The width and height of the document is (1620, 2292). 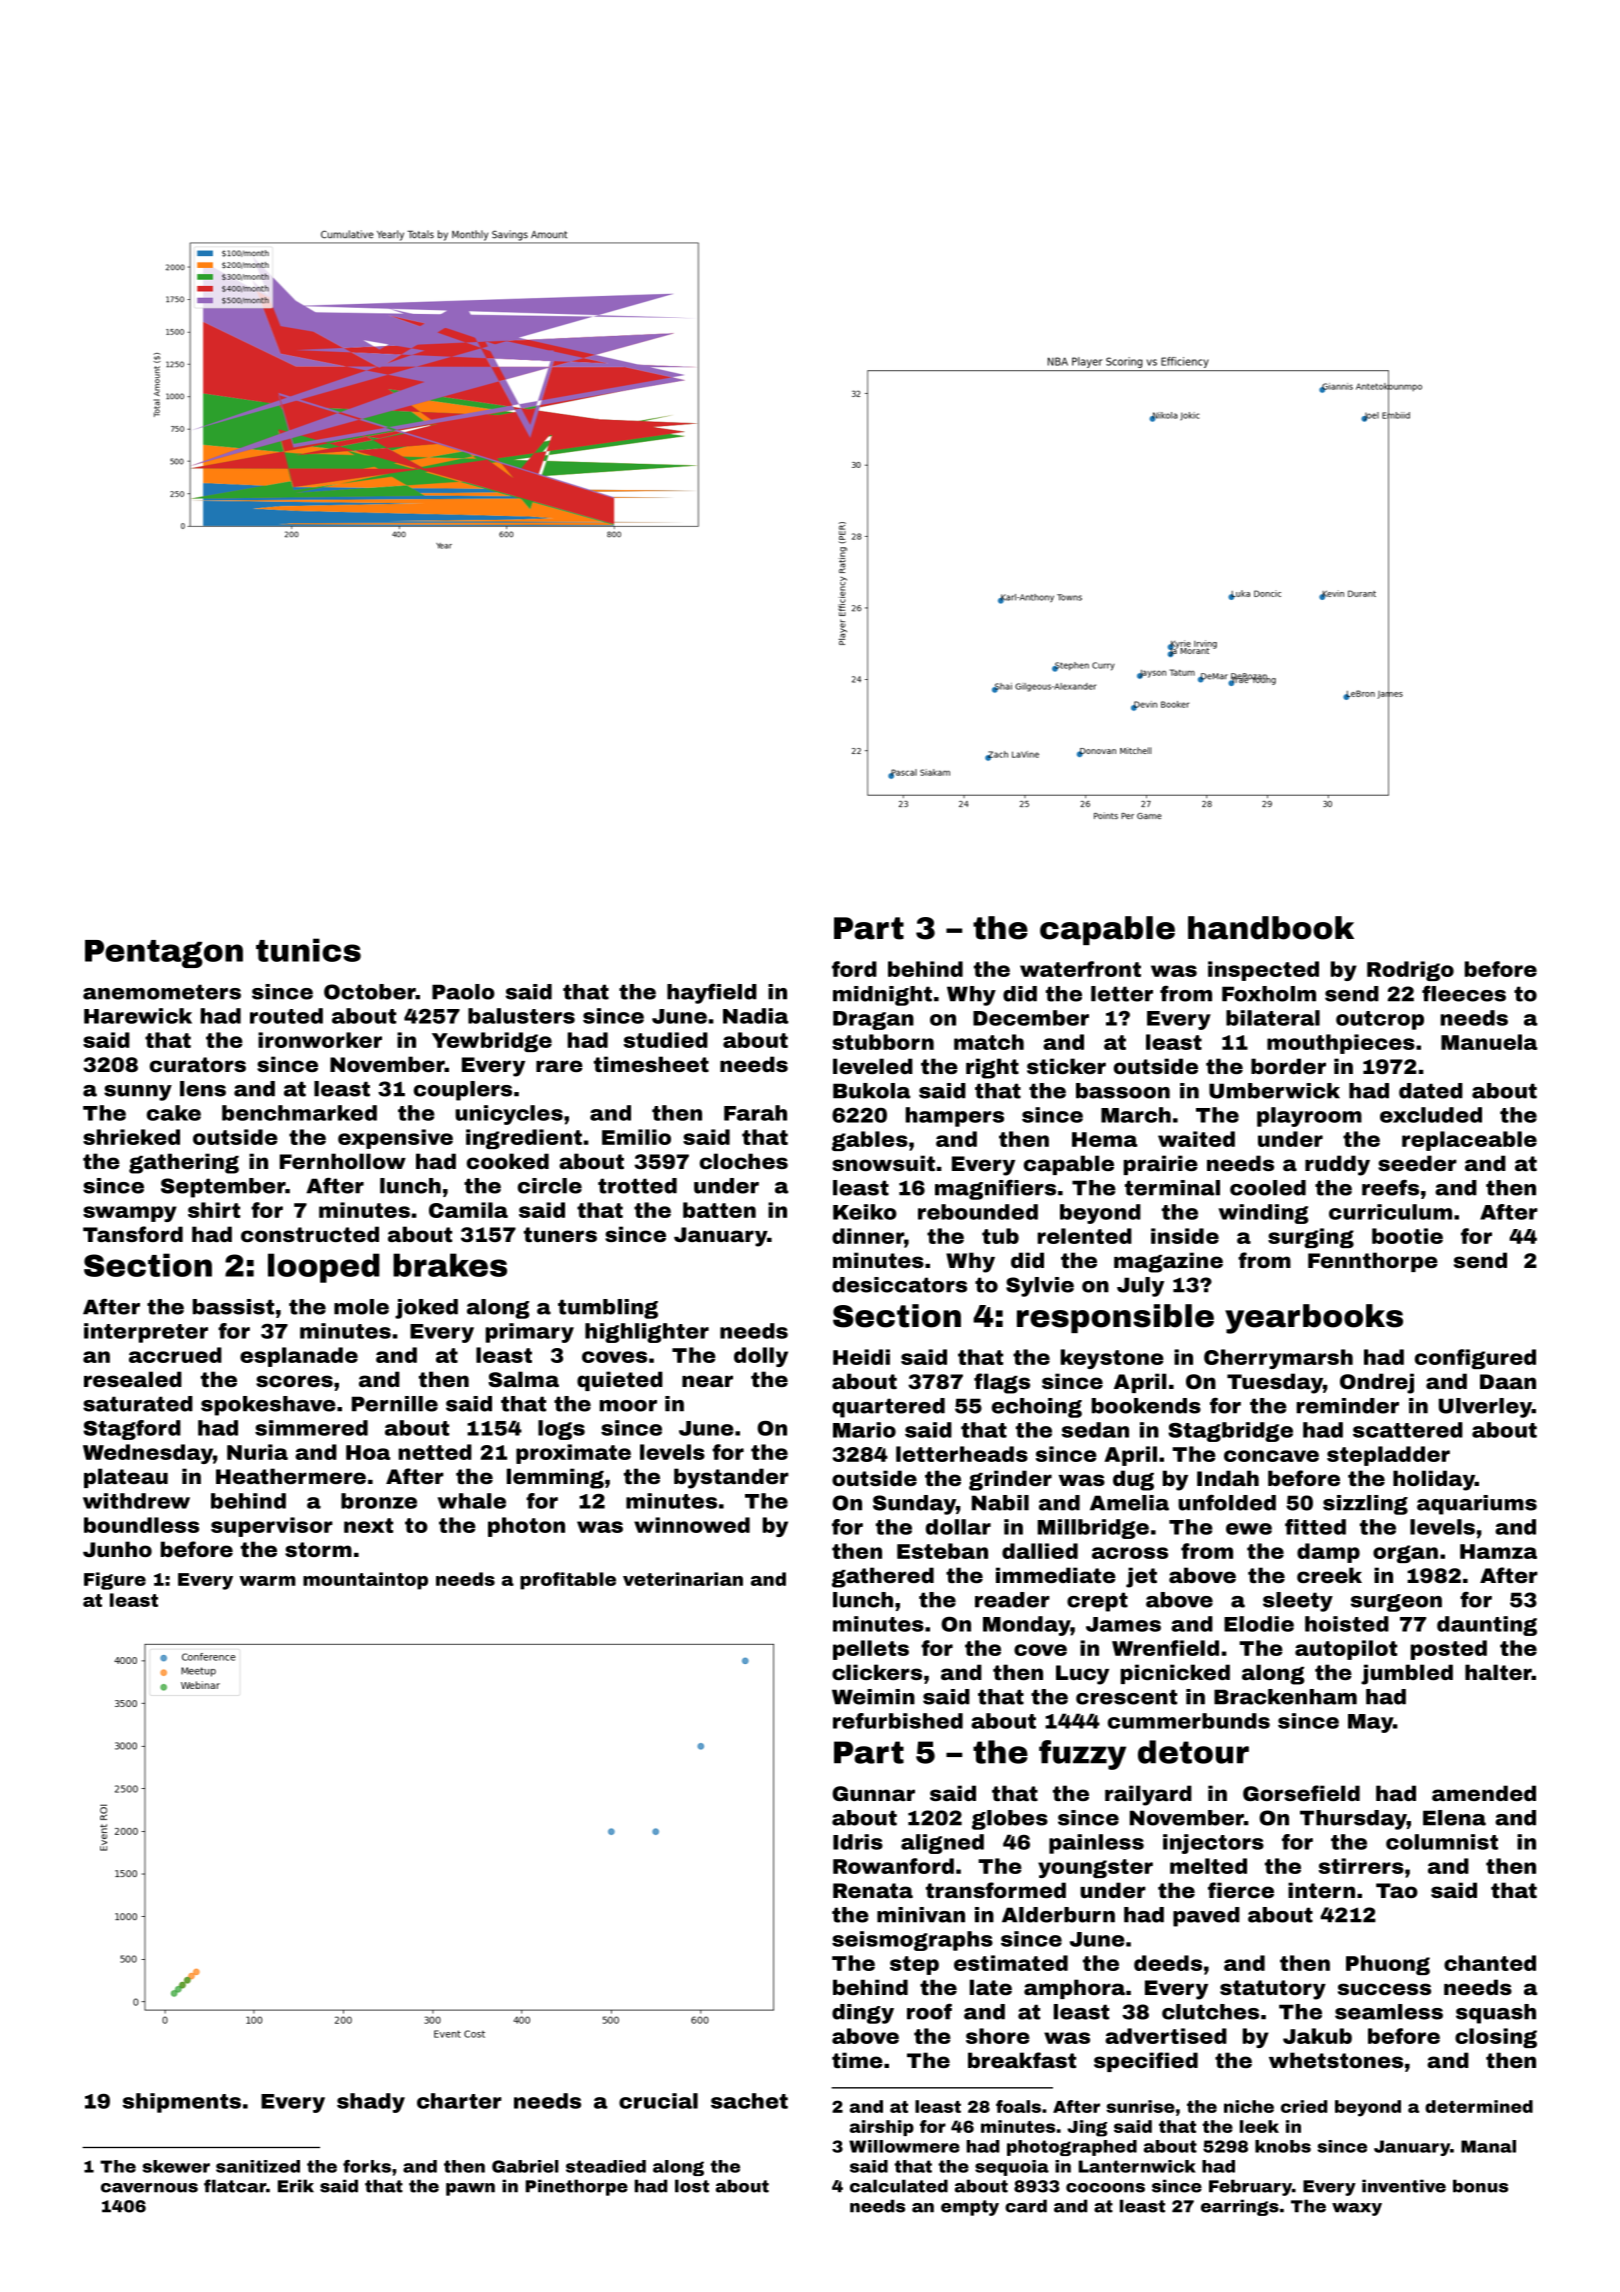 What do you see at coordinates (272, 1527) in the document?
I see `supervisor` at bounding box center [272, 1527].
